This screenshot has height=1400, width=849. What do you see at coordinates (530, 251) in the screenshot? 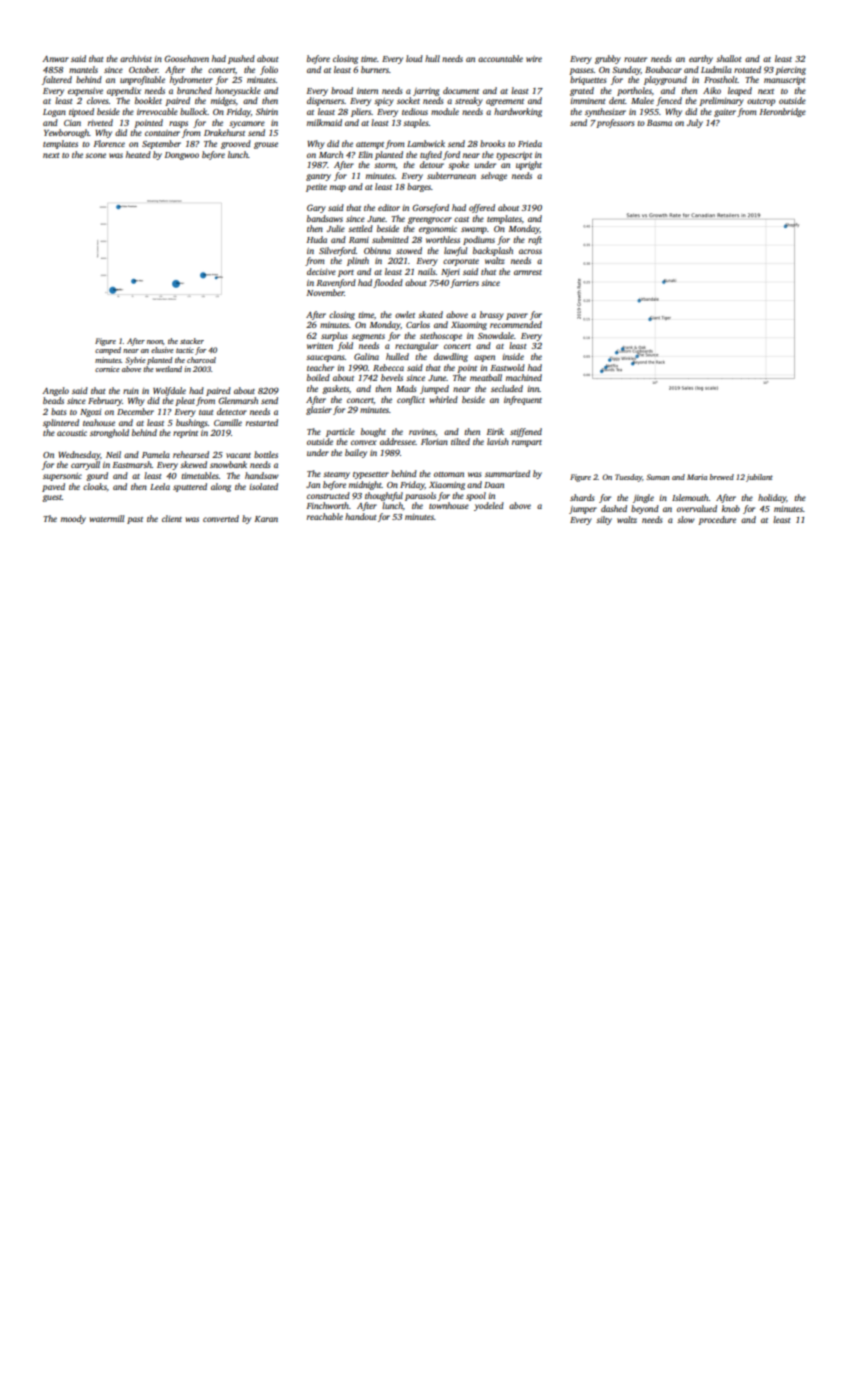
I see `across` at bounding box center [530, 251].
